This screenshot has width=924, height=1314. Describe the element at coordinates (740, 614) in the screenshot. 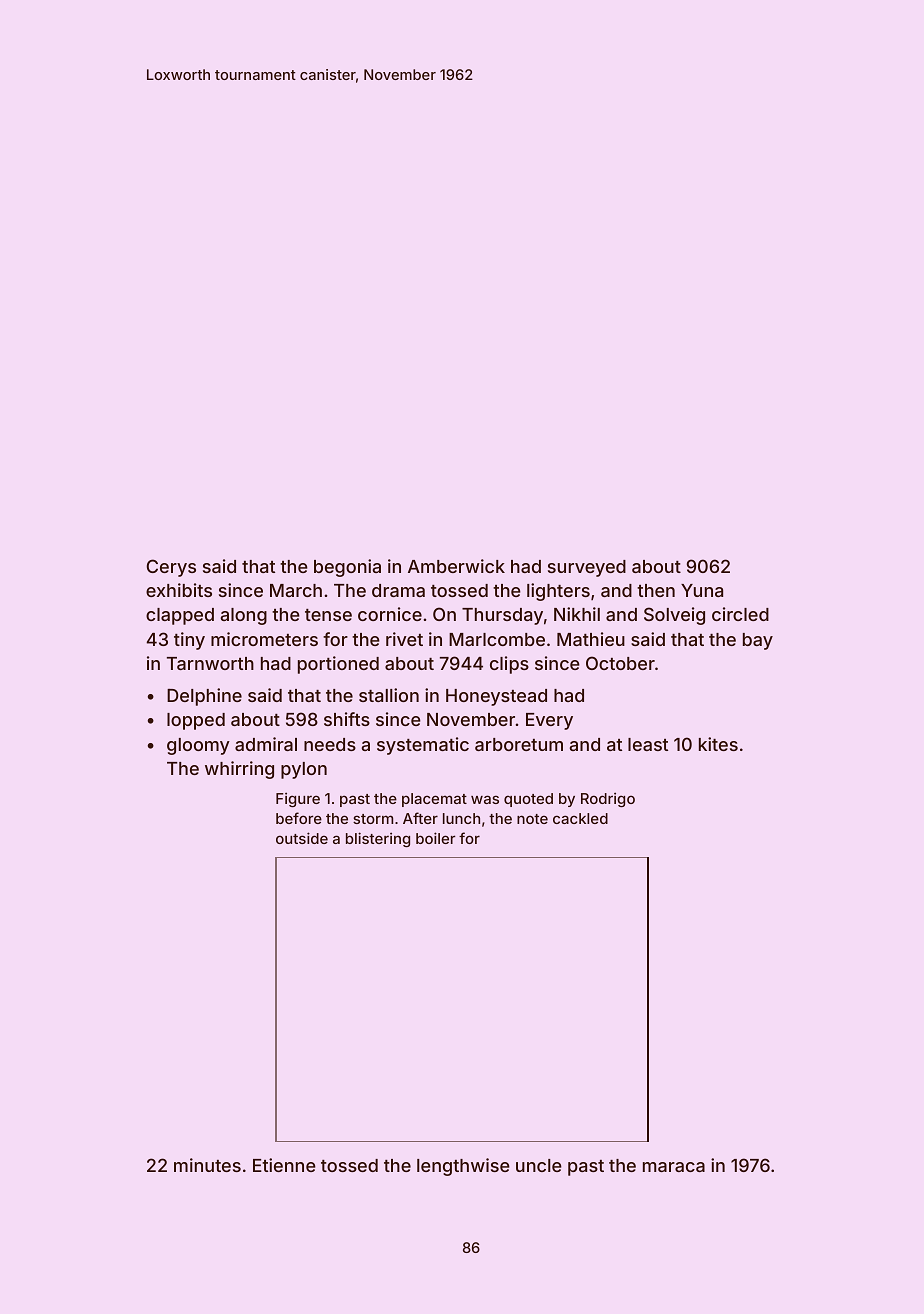

I see `circled` at that location.
